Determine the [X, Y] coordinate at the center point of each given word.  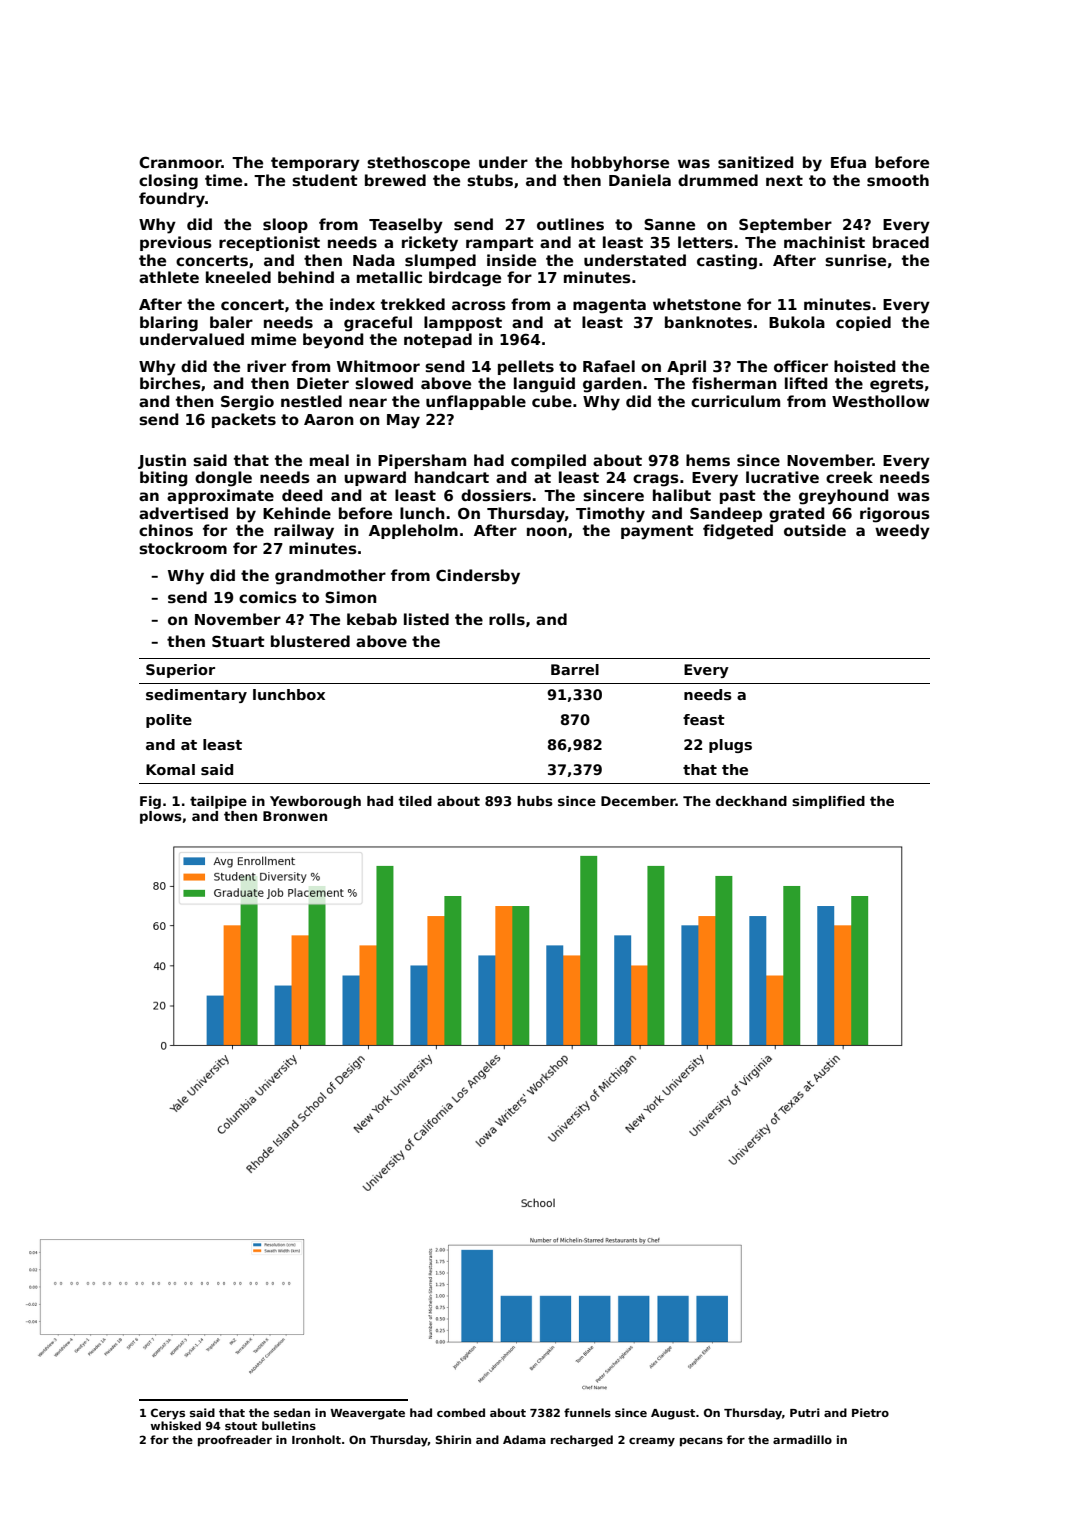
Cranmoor [180, 162]
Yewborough [315, 802]
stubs [490, 180]
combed [461, 1412]
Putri [805, 1412]
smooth [898, 180]
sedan [292, 1412]
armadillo [802, 1439]
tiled [415, 801]
